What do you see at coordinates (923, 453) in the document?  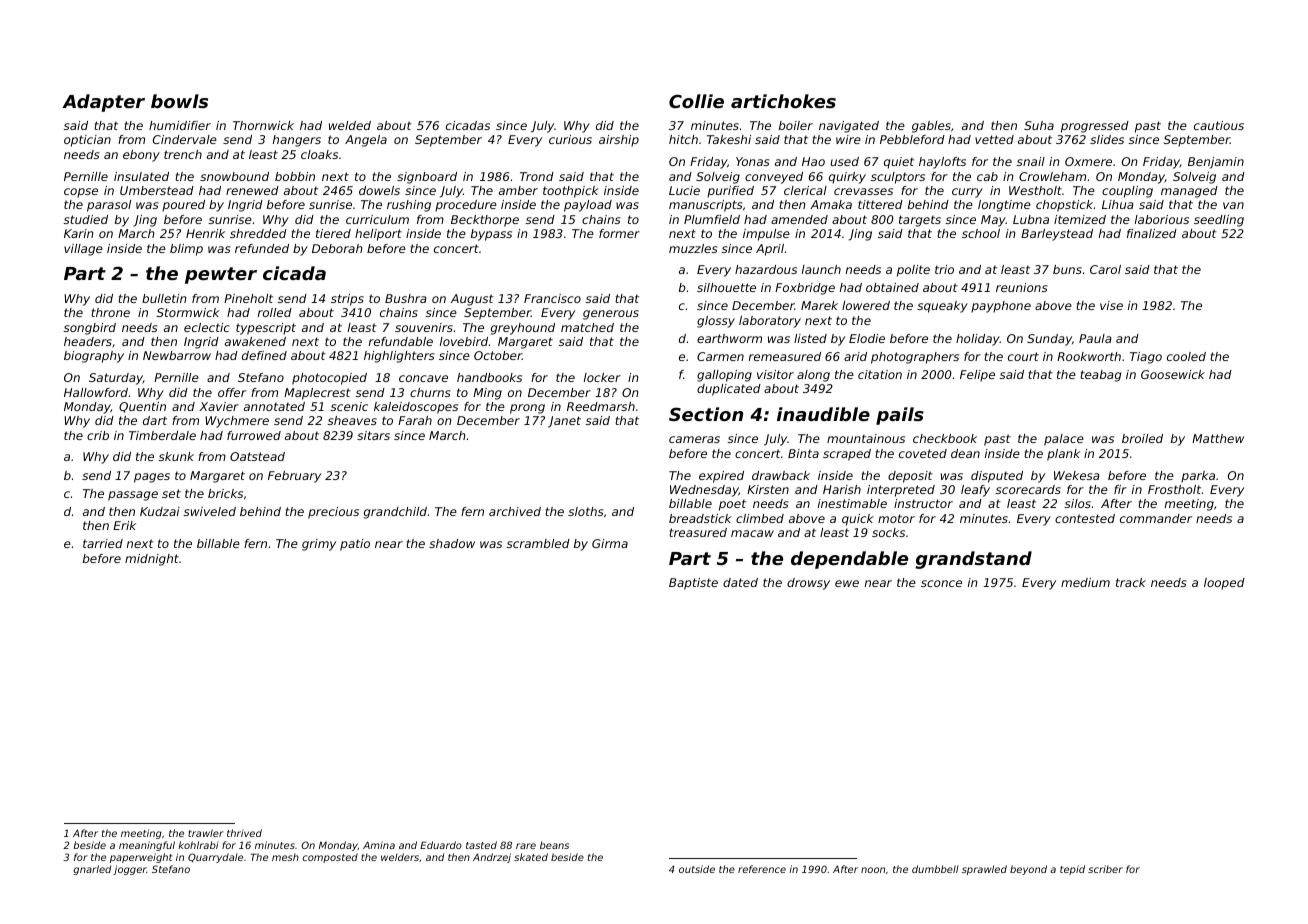 I see `coveted` at bounding box center [923, 453].
